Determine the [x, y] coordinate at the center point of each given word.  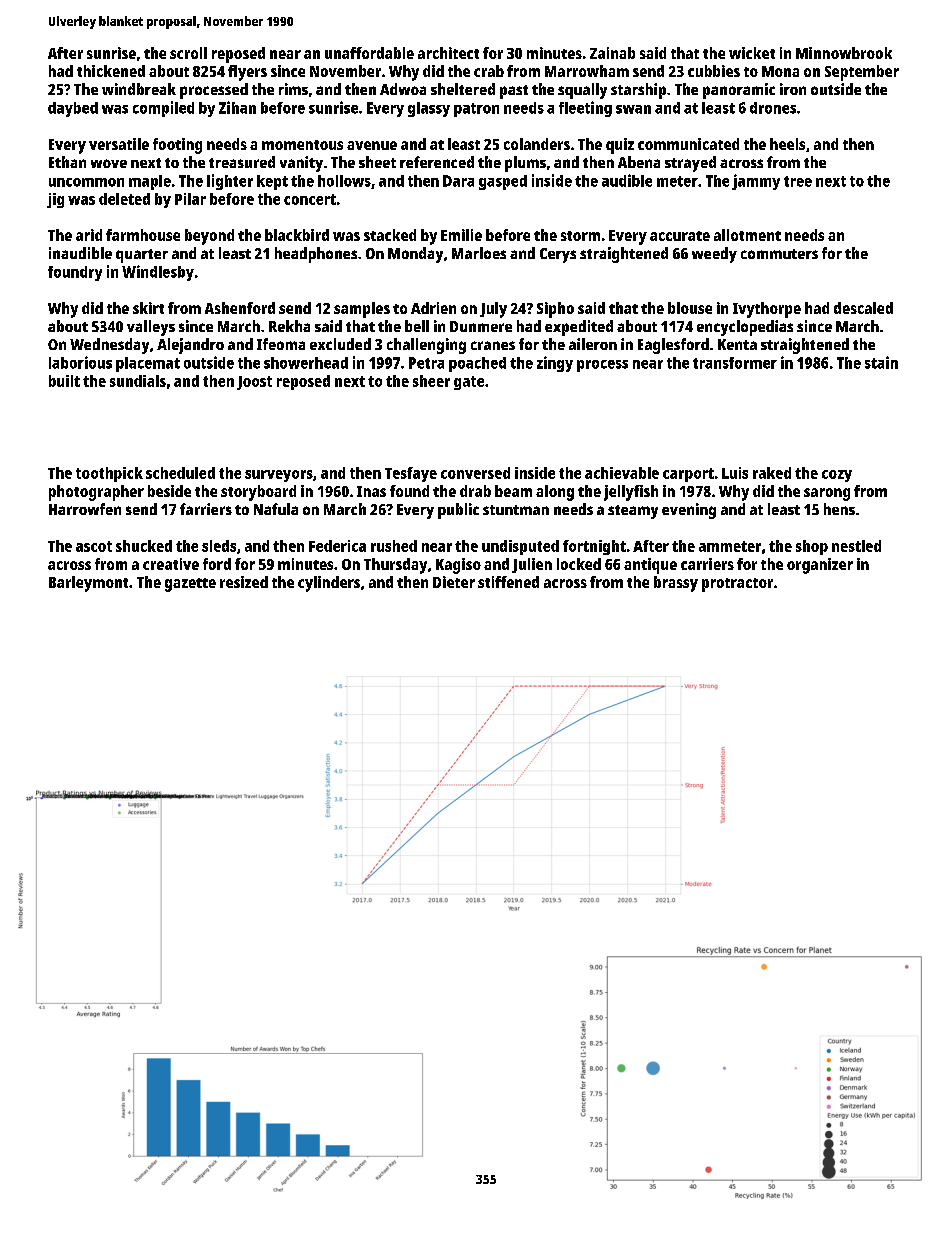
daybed [73, 109]
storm [580, 236]
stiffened [508, 582]
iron [793, 89]
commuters [779, 254]
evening [689, 511]
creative [171, 564]
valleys [151, 328]
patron [476, 110]
